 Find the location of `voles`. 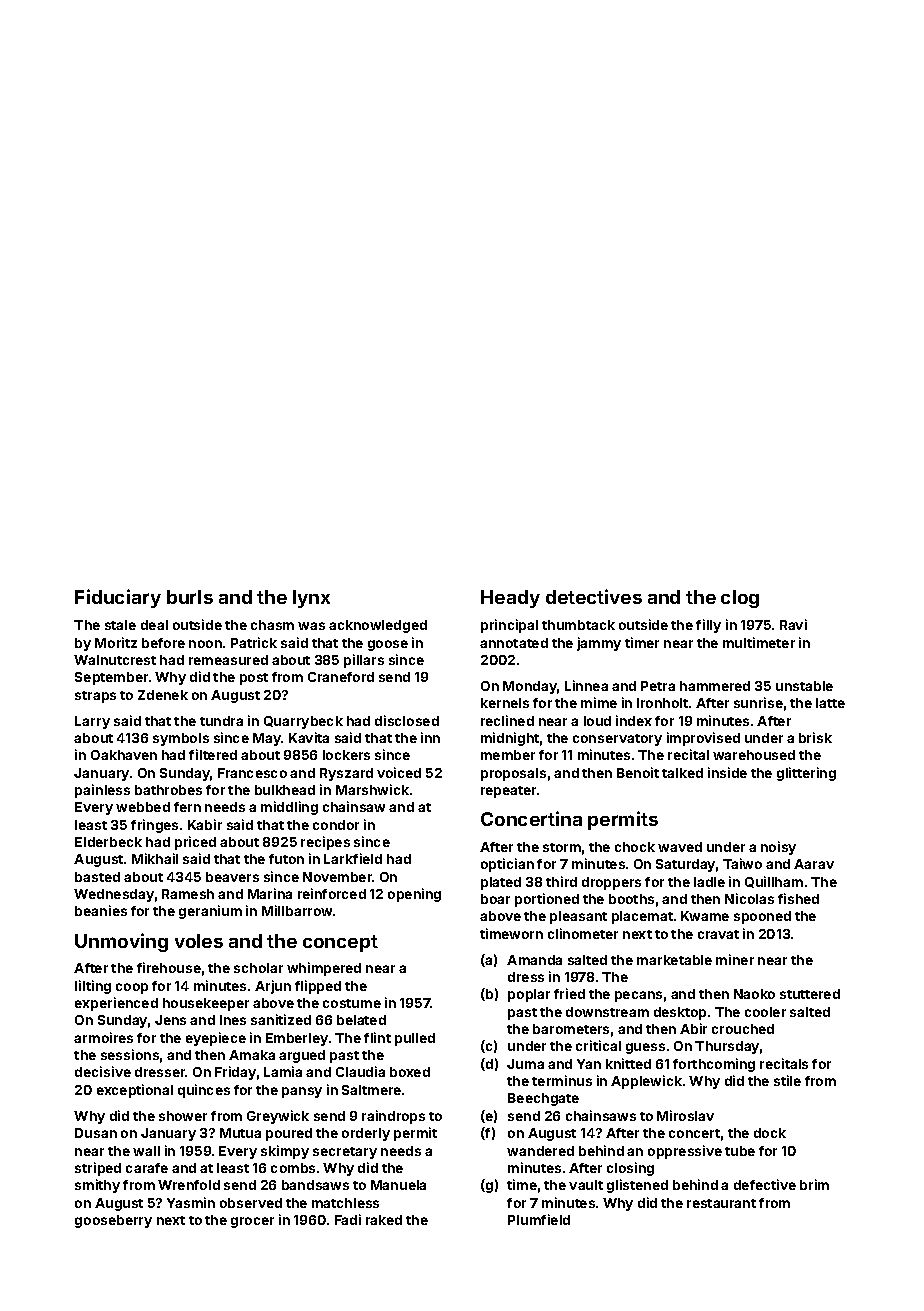

voles is located at coordinates (199, 941).
